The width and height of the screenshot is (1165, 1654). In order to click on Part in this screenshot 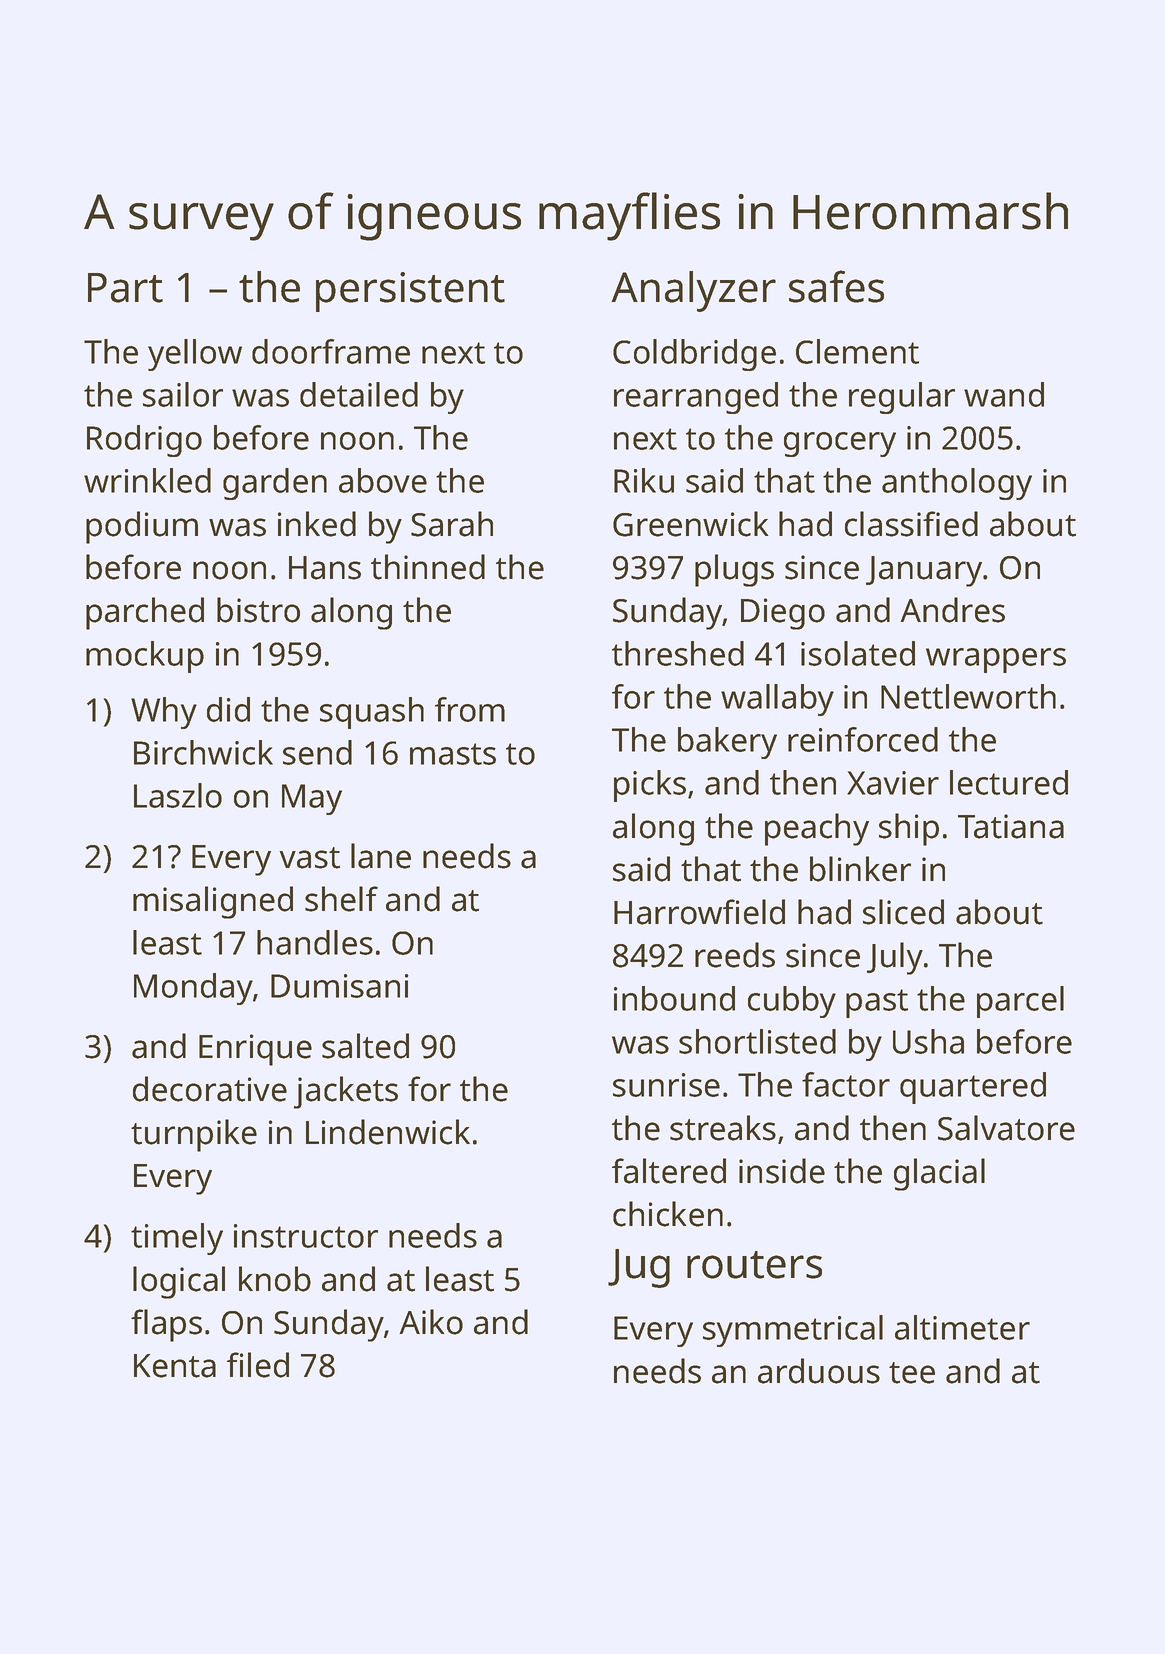, I will do `click(125, 288)`.
